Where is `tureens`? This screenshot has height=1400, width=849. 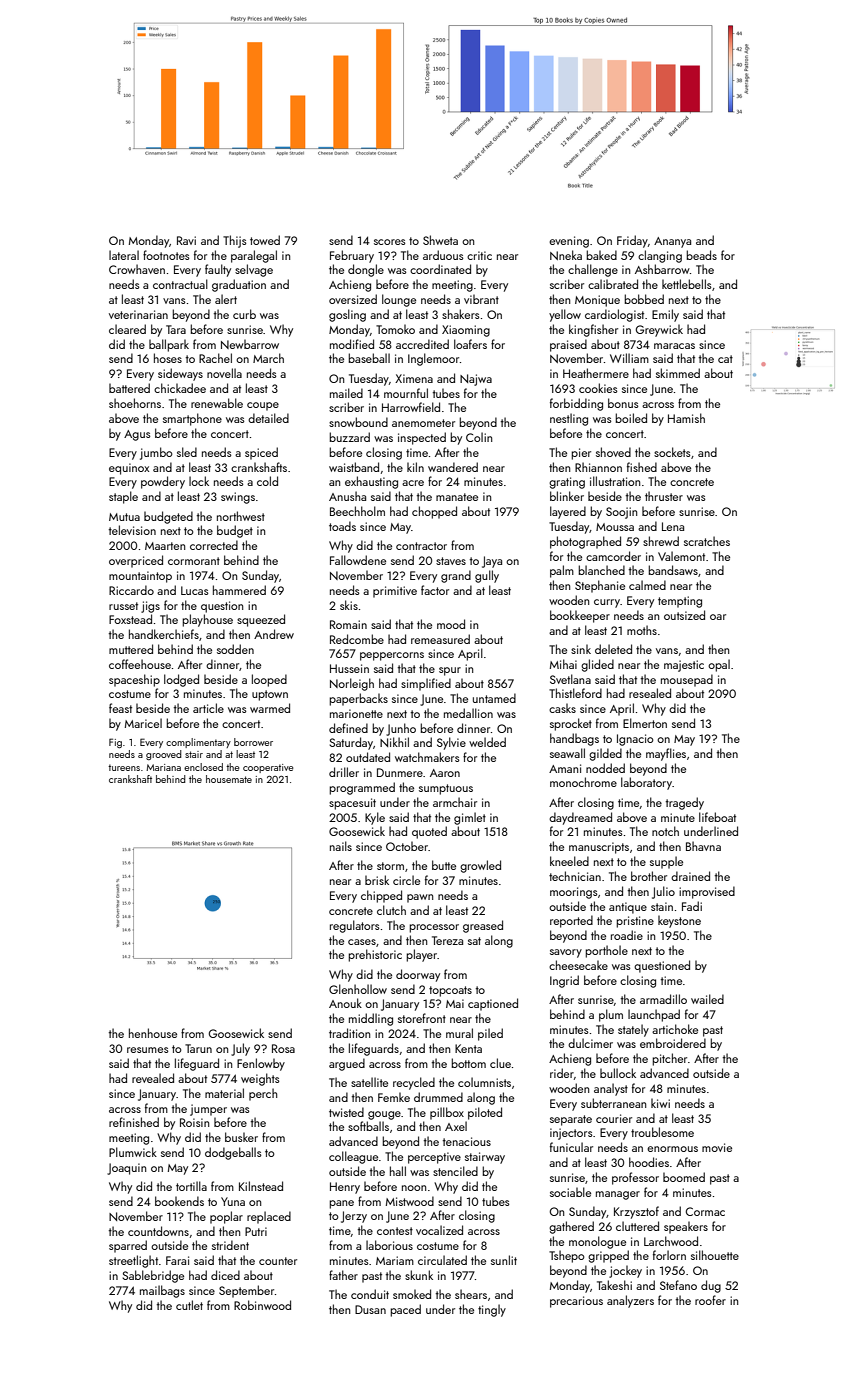
tureens is located at coordinates (124, 767).
